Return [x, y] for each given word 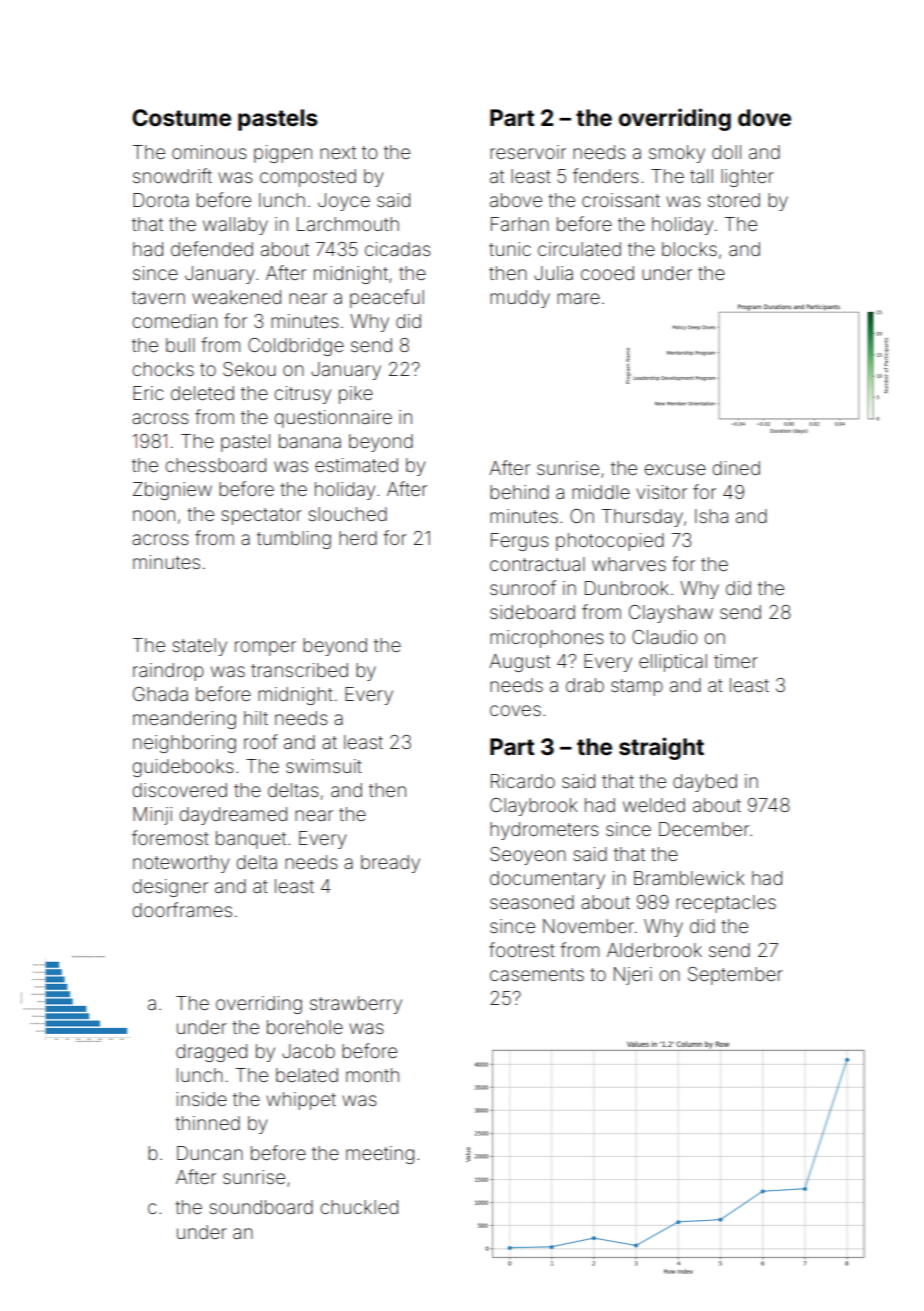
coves [515, 710]
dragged [211, 1053]
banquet [251, 840]
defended [212, 248]
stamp [637, 687]
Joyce [344, 202]
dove [764, 118]
